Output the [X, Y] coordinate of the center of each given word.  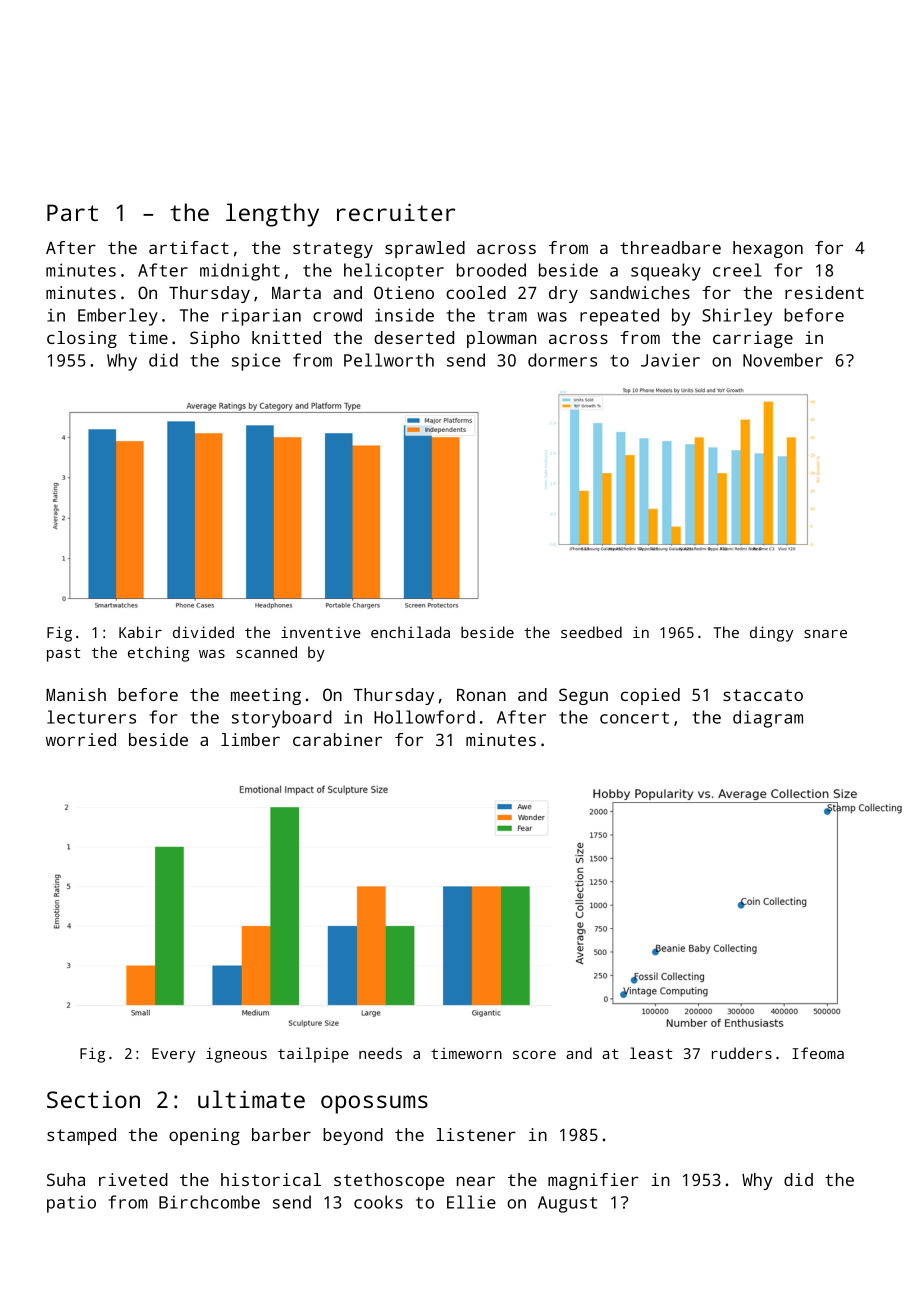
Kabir [140, 632]
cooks [378, 1202]
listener [476, 1134]
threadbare [670, 247]
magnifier [593, 1181]
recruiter [396, 212]
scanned [266, 652]
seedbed [591, 632]
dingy [771, 634]
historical [271, 1179]
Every [173, 1055]
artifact [189, 247]
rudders [742, 1053]
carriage [753, 339]
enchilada [410, 632]
